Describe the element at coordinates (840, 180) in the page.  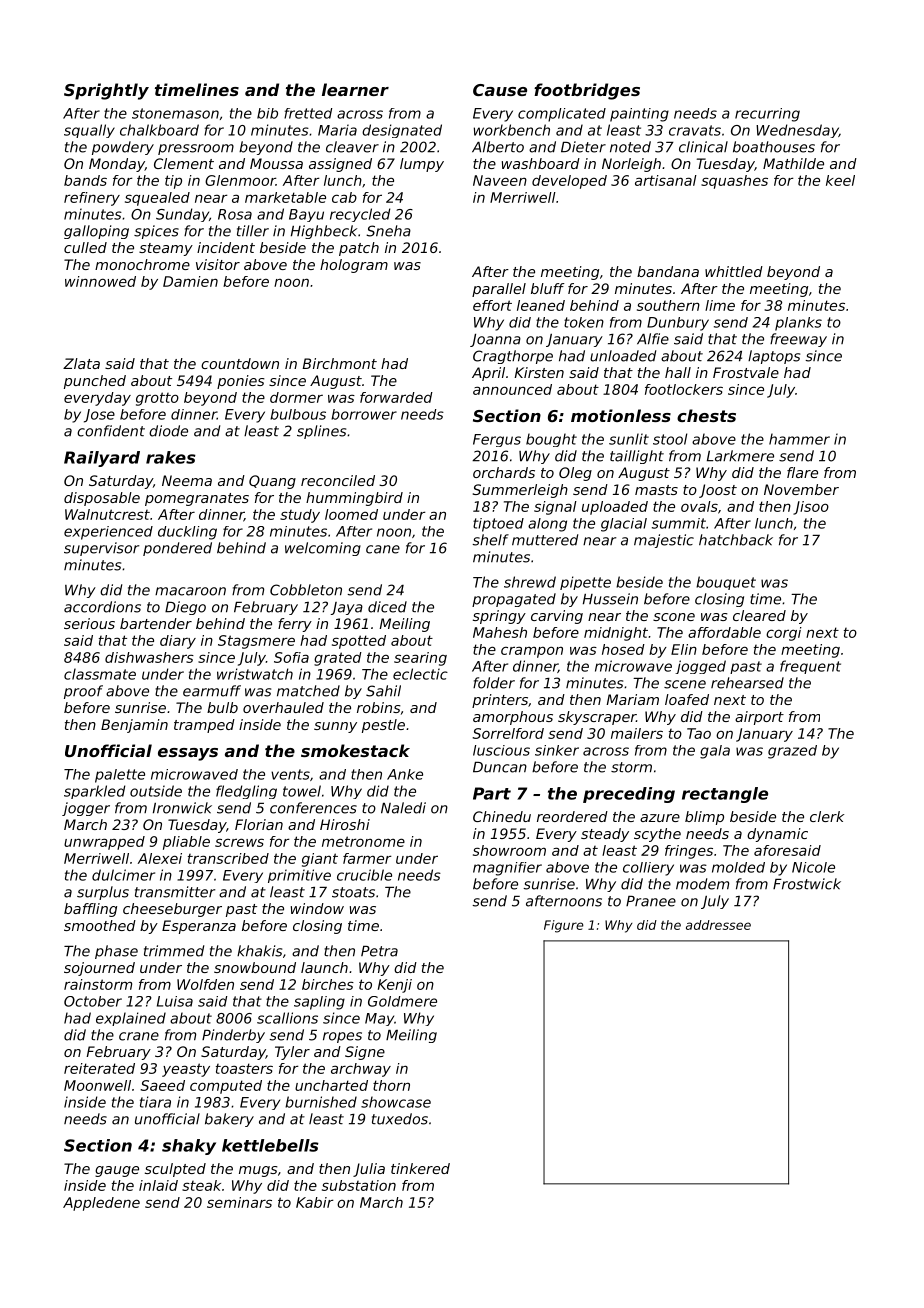
I see `keel` at that location.
